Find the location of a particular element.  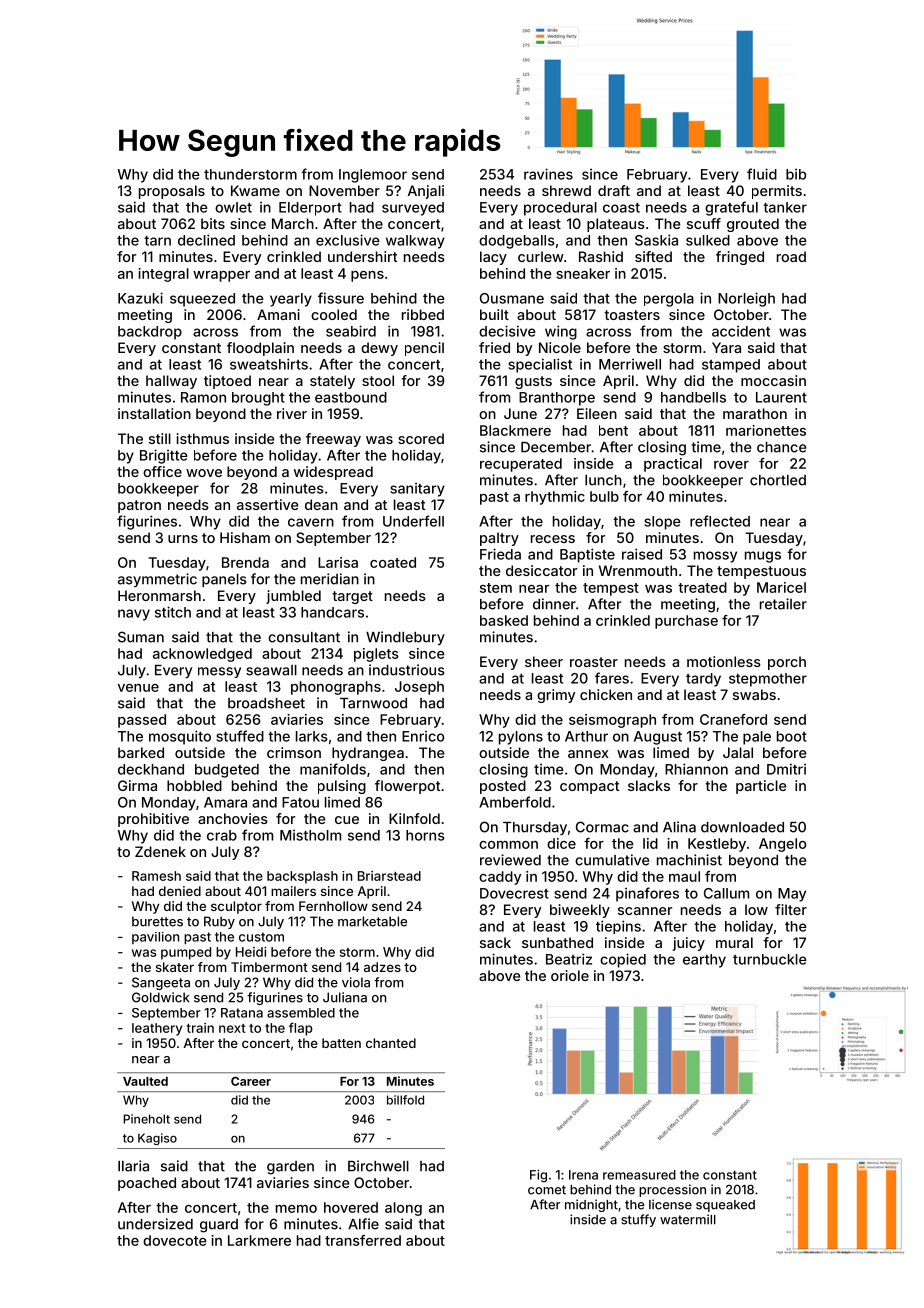

Merriwell is located at coordinates (630, 364).
